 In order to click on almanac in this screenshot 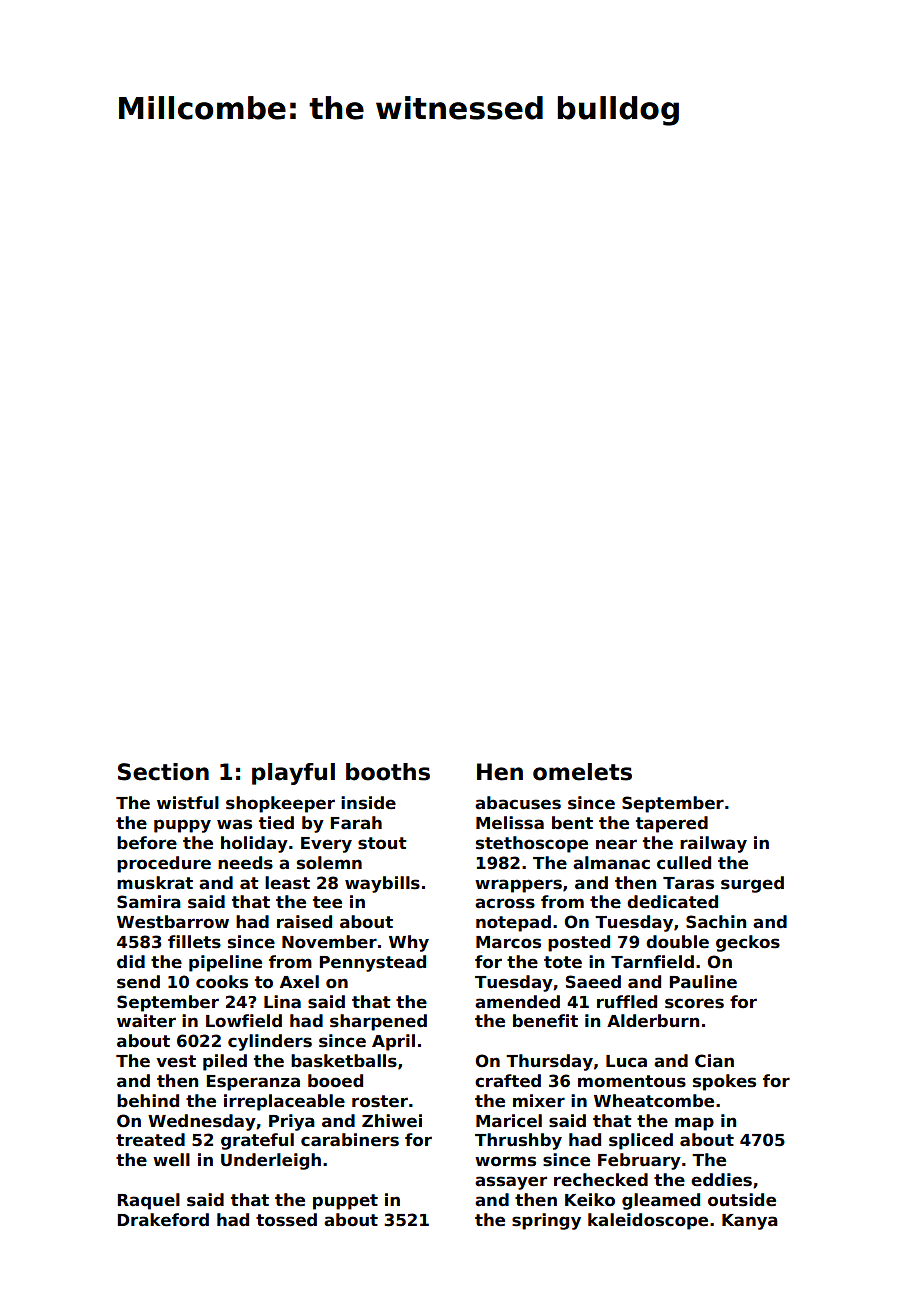, I will do `click(611, 863)`.
